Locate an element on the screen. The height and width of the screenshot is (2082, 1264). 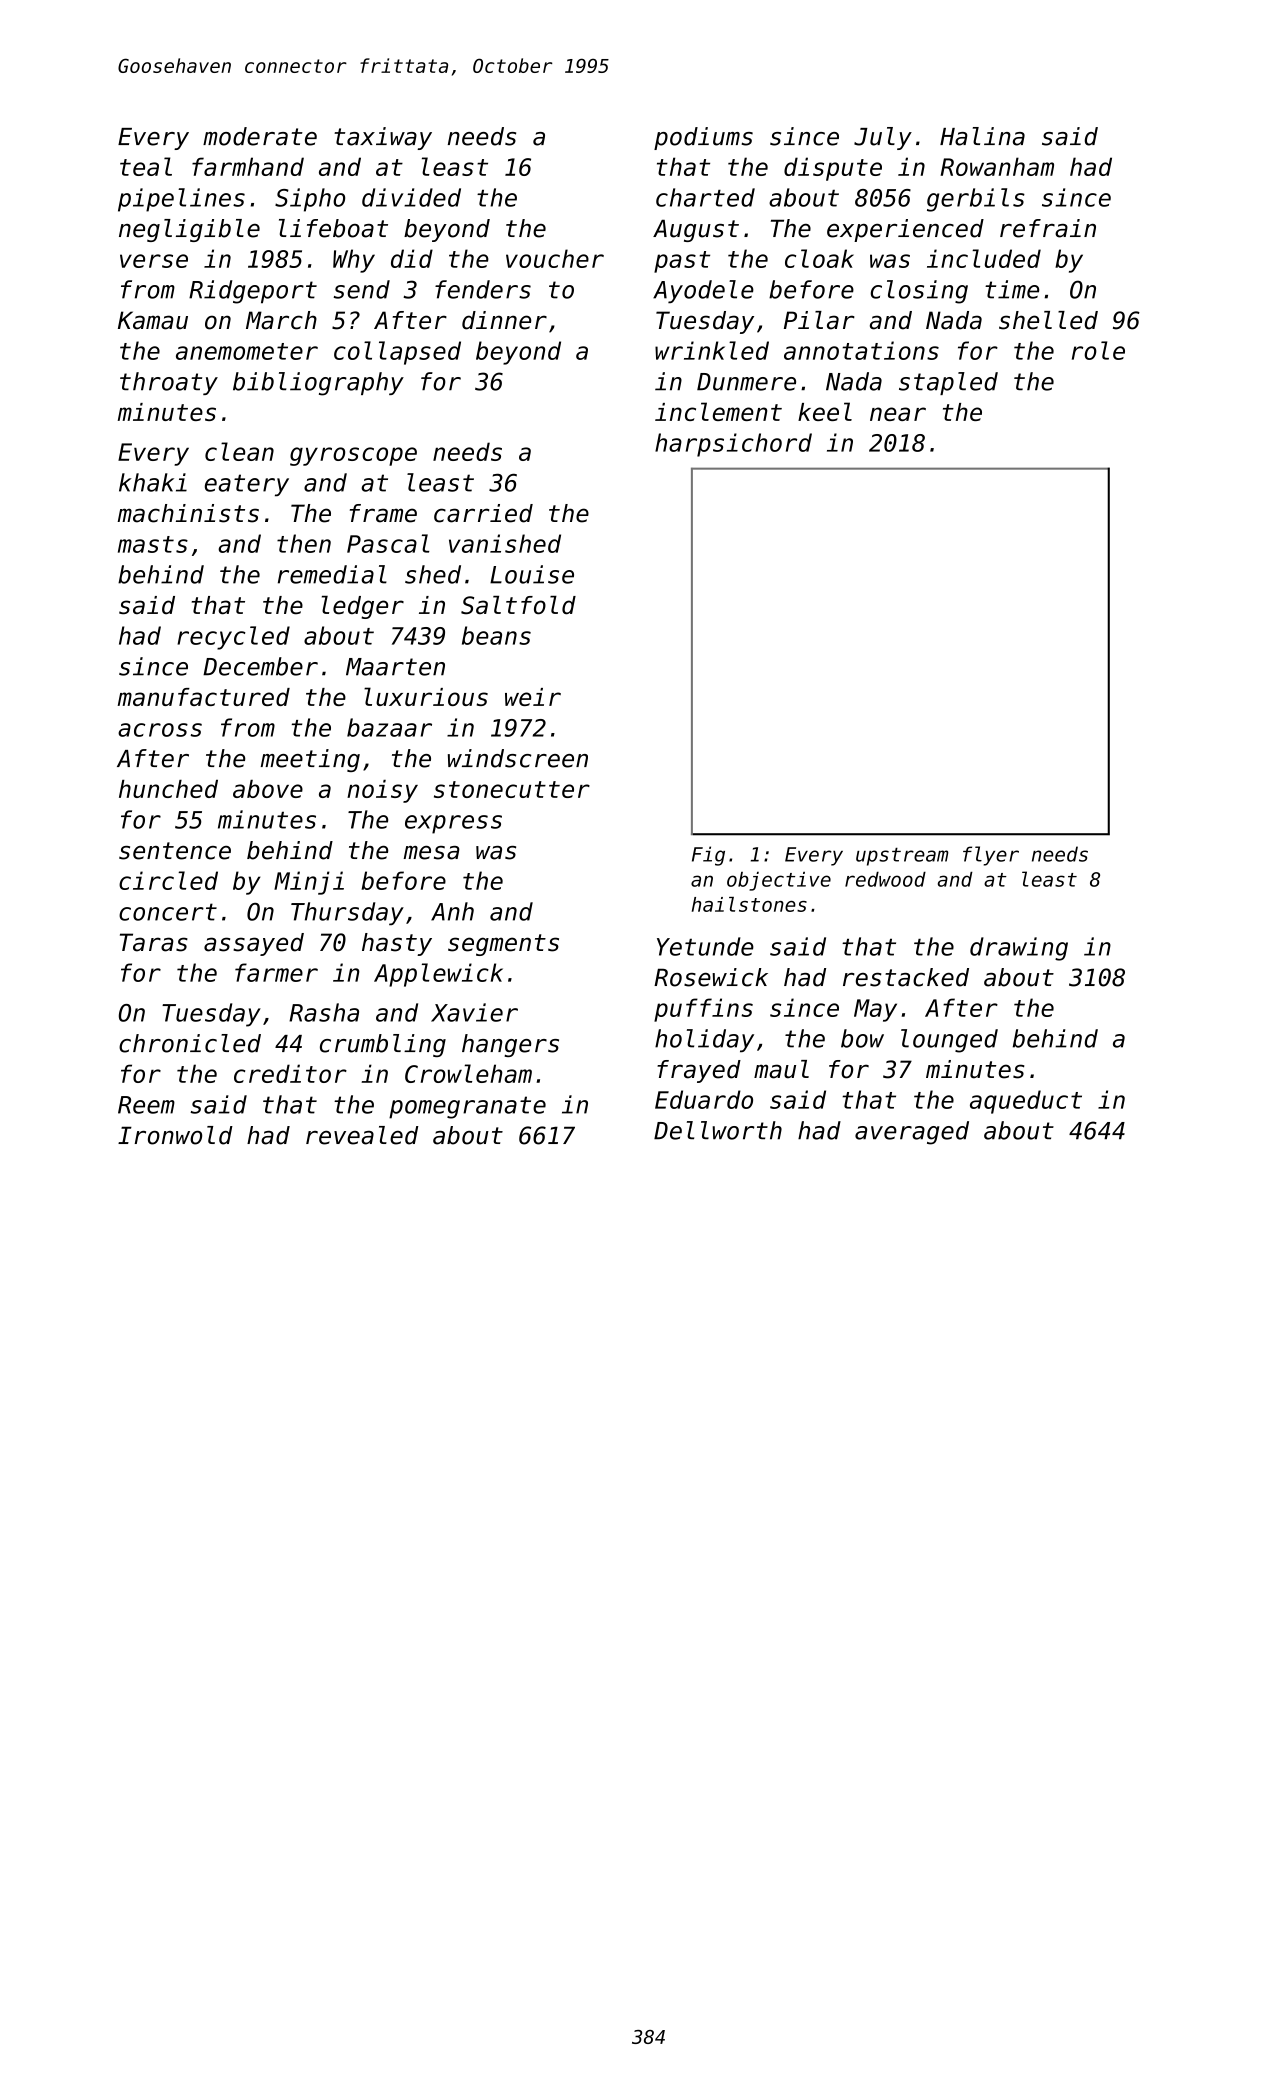
recycled is located at coordinates (233, 638).
